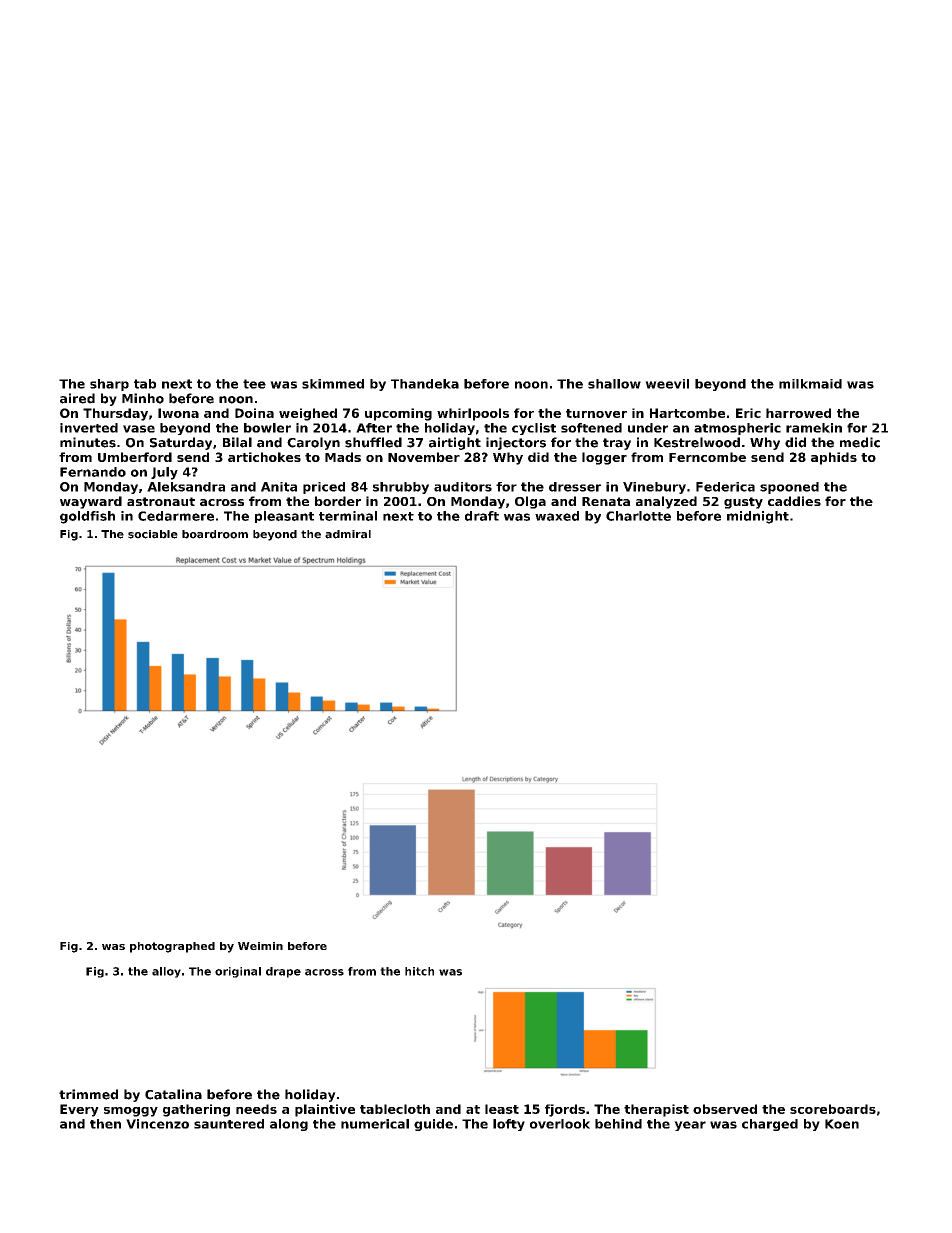 This page has height=1233, width=952. I want to click on aphids, so click(834, 458).
